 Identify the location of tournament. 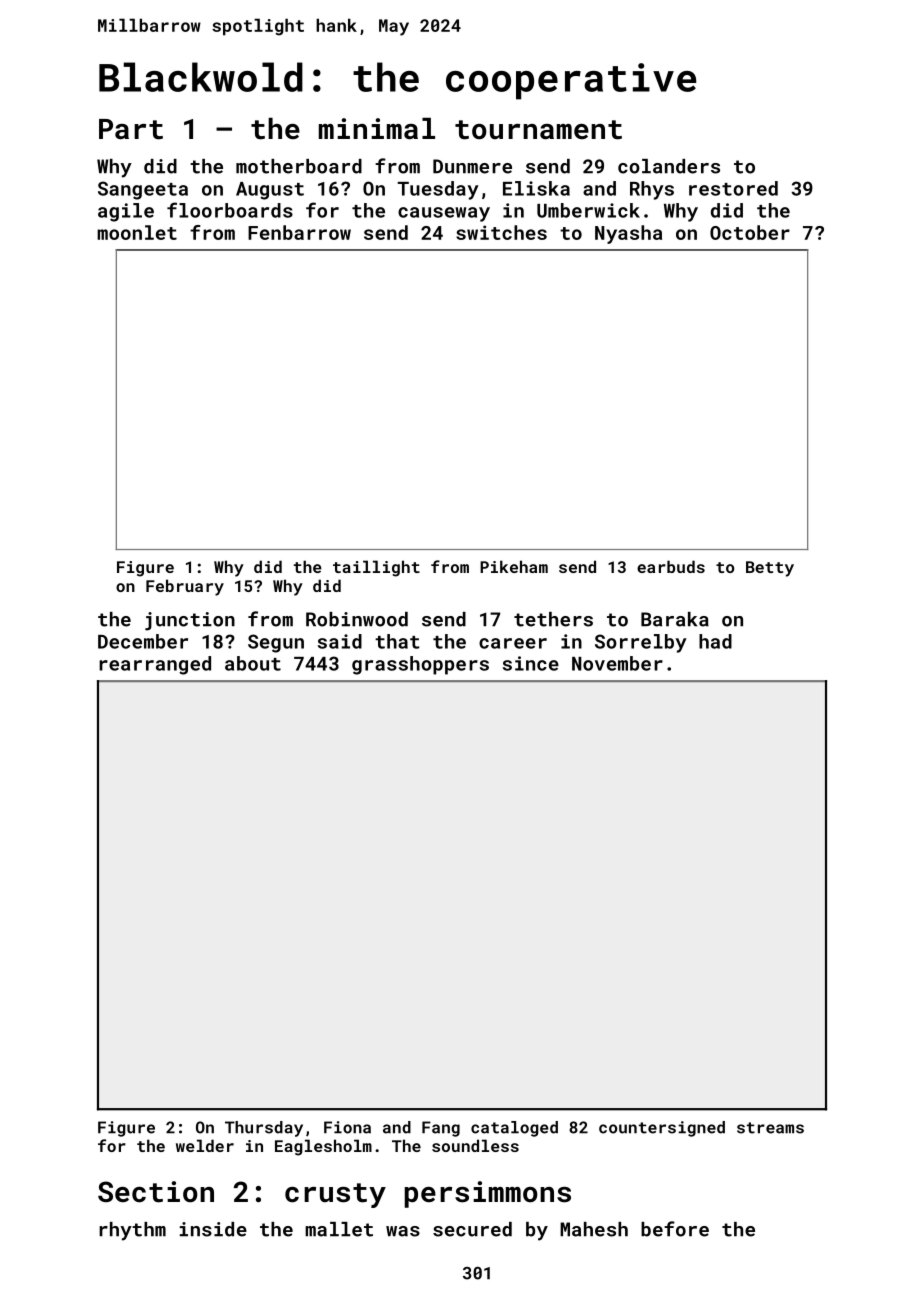
(538, 130).
